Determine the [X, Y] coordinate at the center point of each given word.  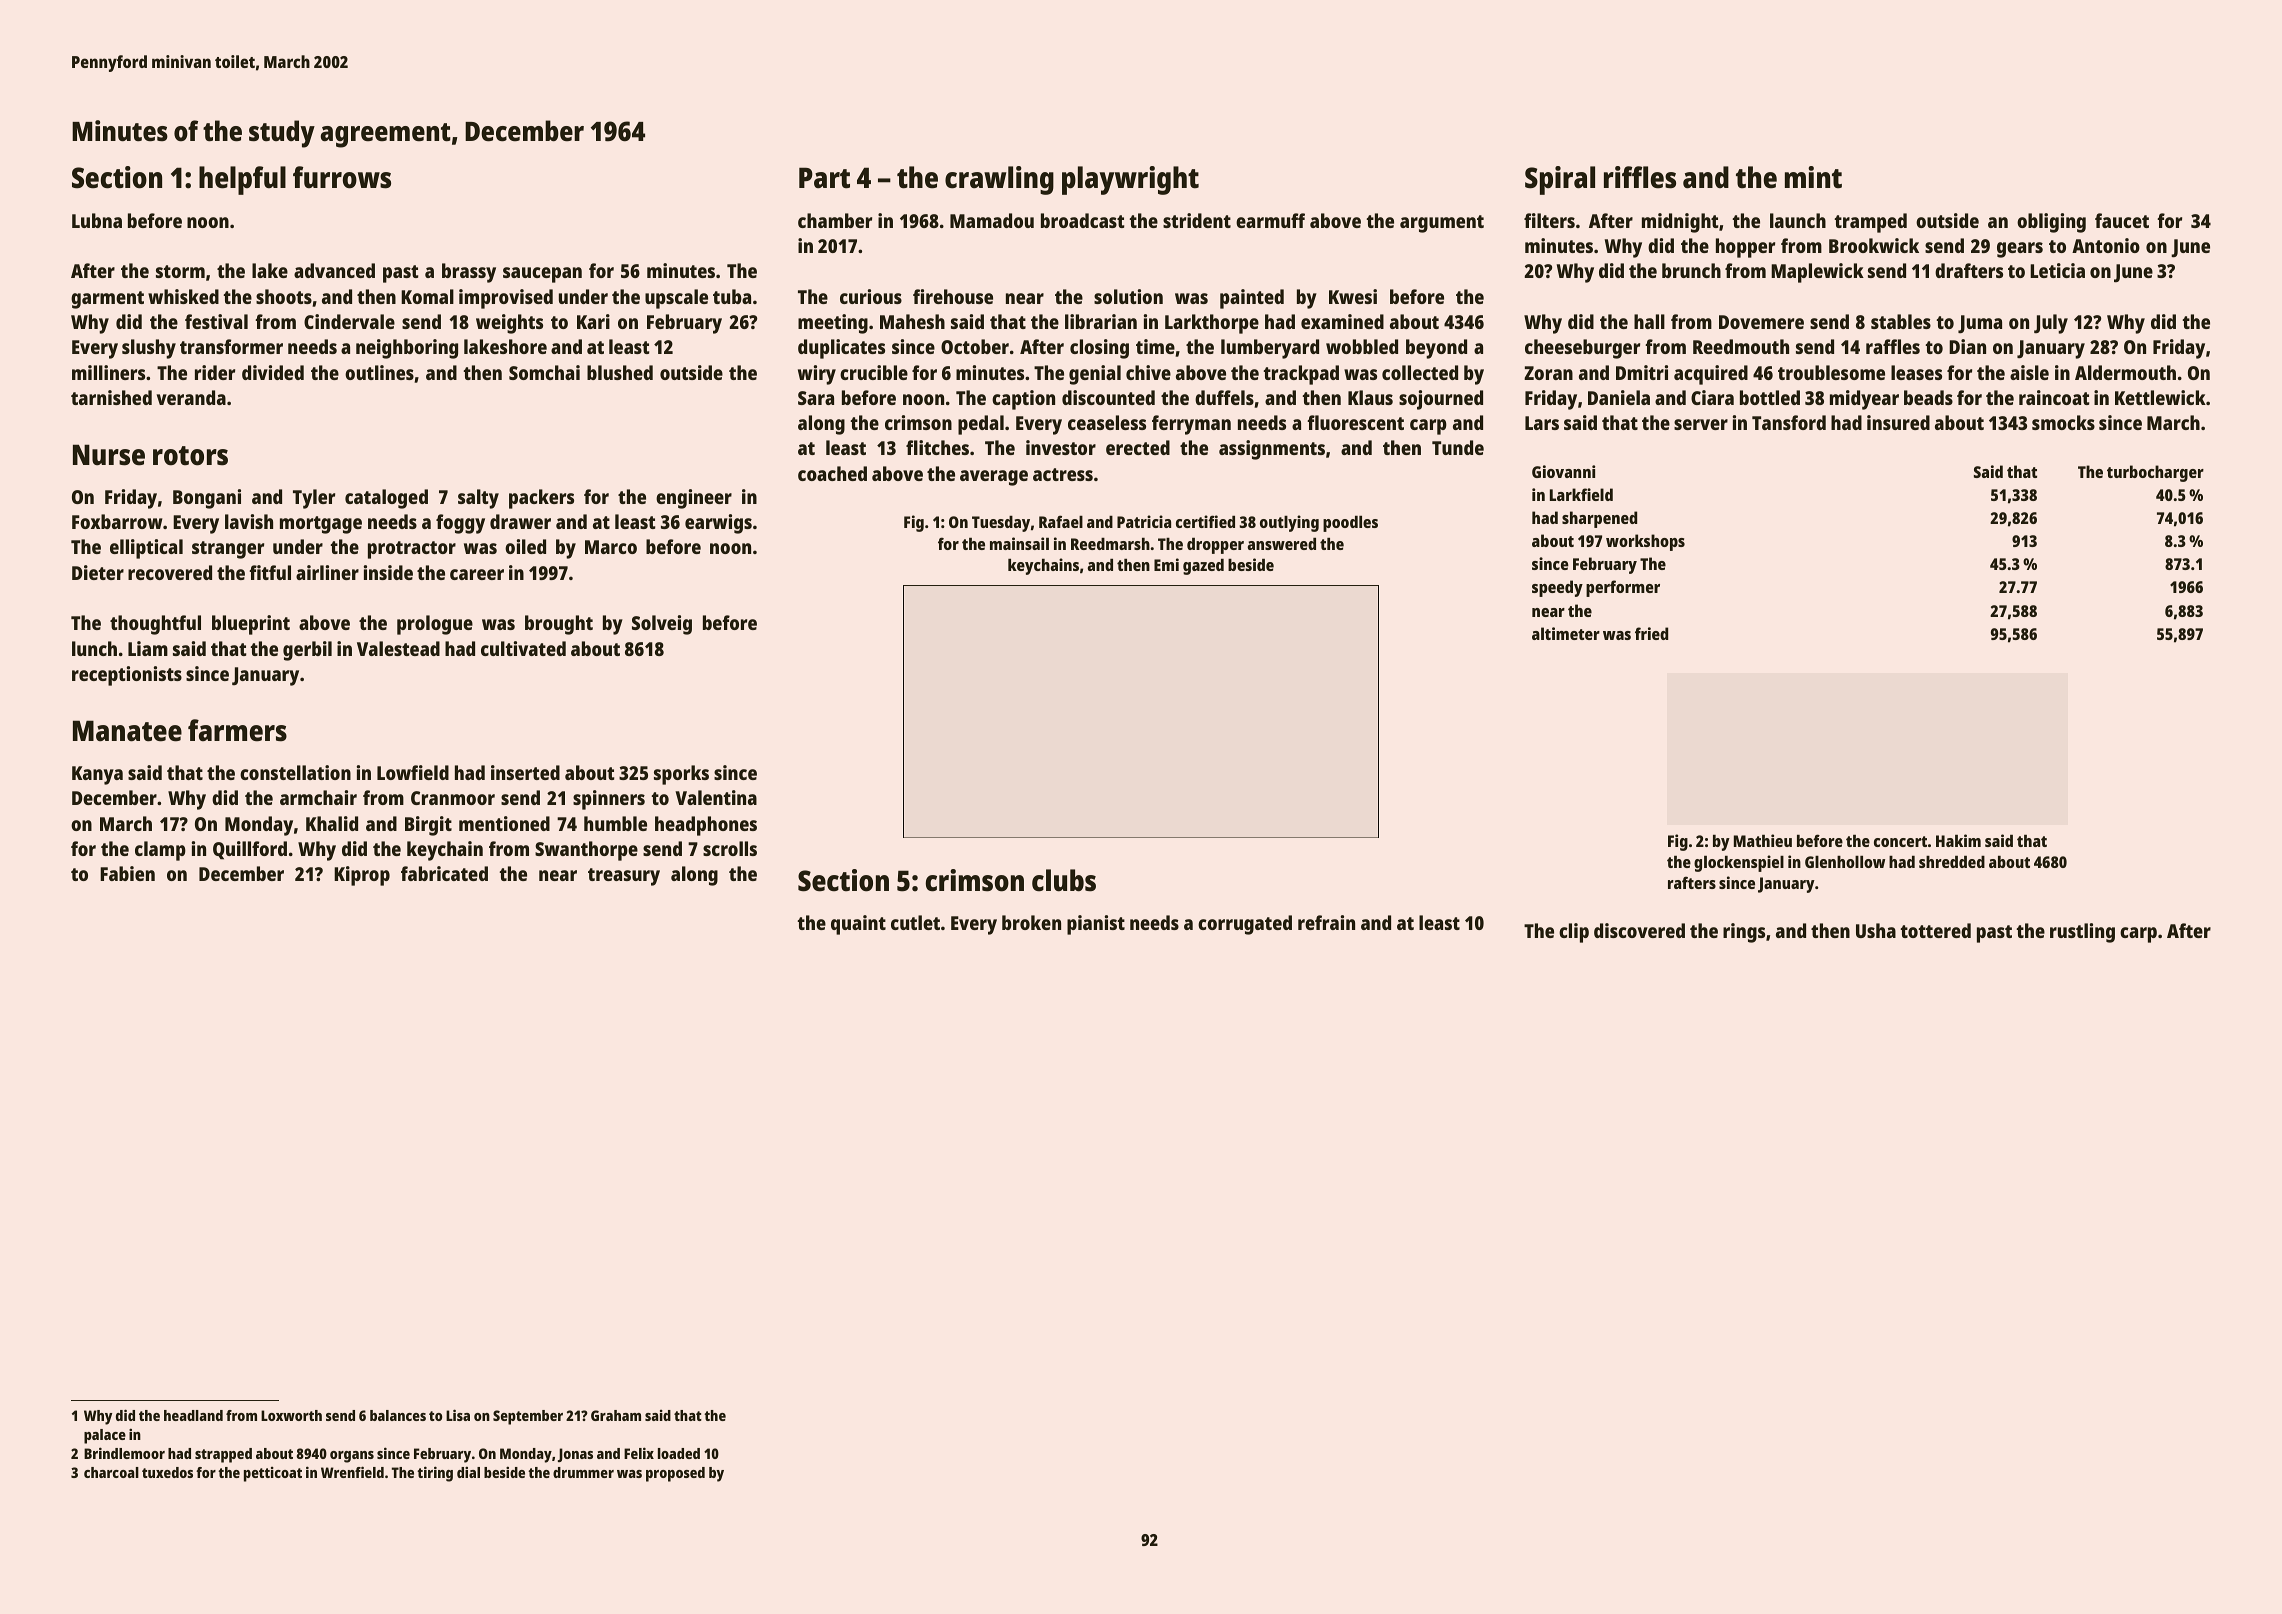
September [528, 1417]
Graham [616, 1415]
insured [1898, 422]
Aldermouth [2125, 372]
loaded [679, 1453]
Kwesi [1353, 296]
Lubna [97, 220]
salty [478, 499]
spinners [609, 800]
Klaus [1370, 397]
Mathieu [1763, 840]
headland [193, 1415]
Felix [639, 1453]
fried [1651, 633]
